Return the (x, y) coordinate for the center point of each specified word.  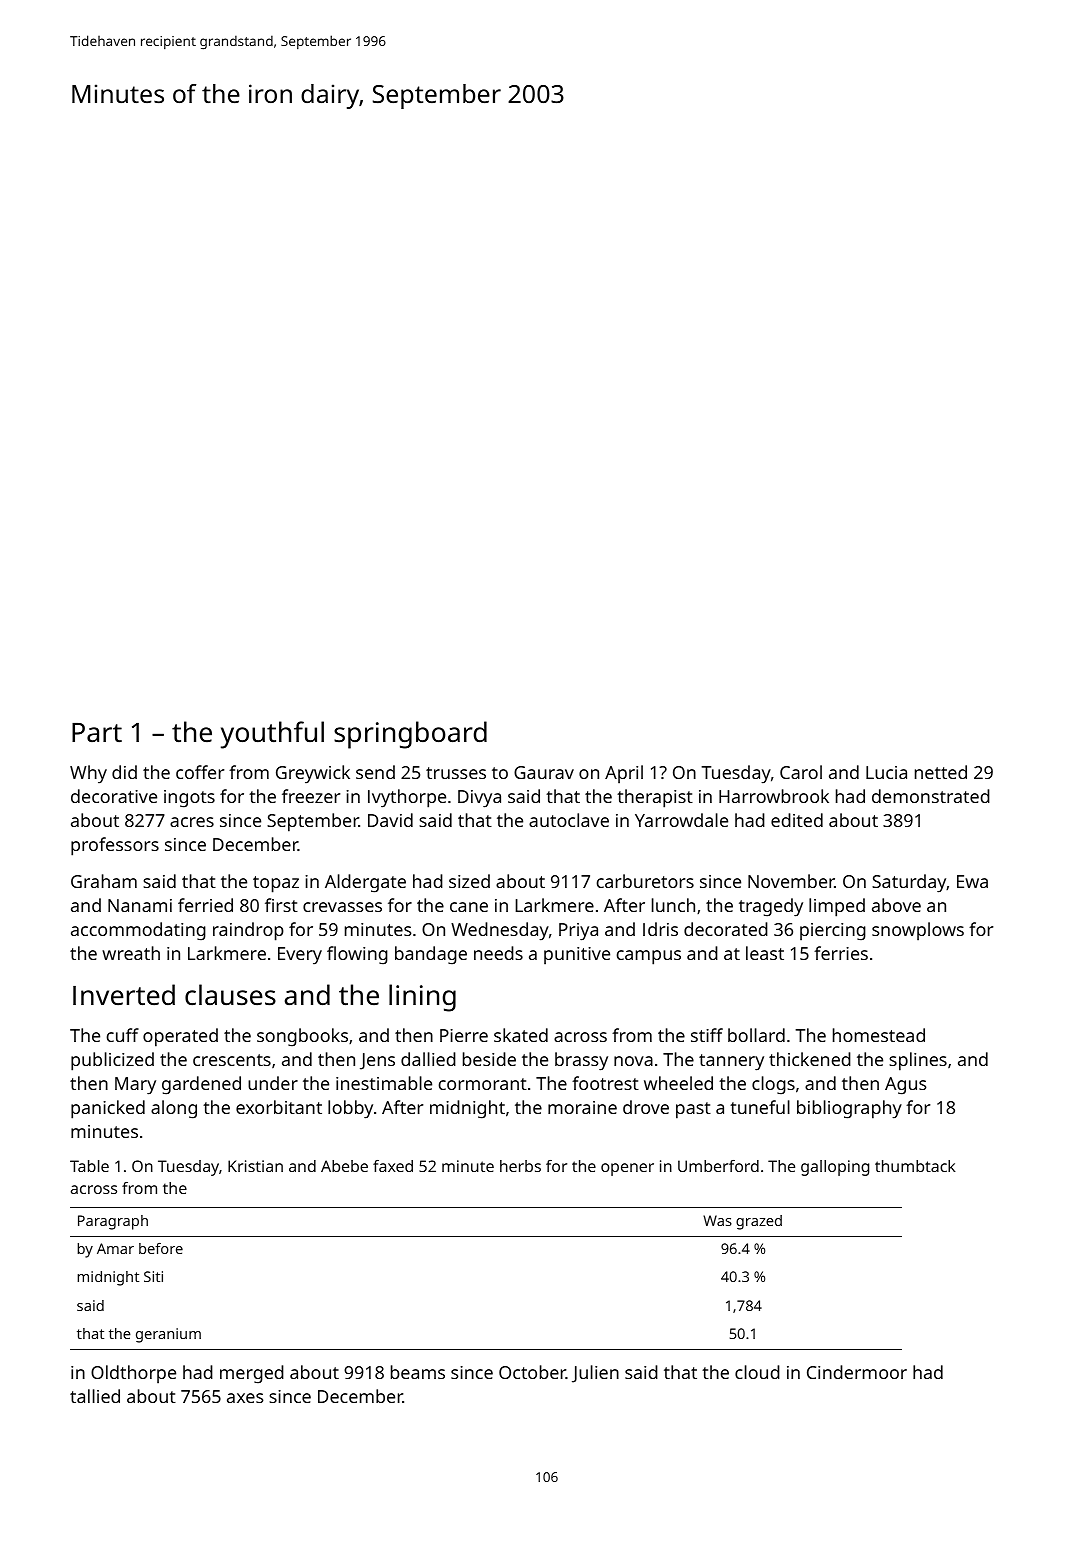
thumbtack (915, 1166)
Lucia (886, 772)
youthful (272, 735)
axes (245, 1398)
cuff (123, 1035)
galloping (835, 1168)
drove (646, 1107)
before (161, 1248)
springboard (410, 735)
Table (89, 1166)
